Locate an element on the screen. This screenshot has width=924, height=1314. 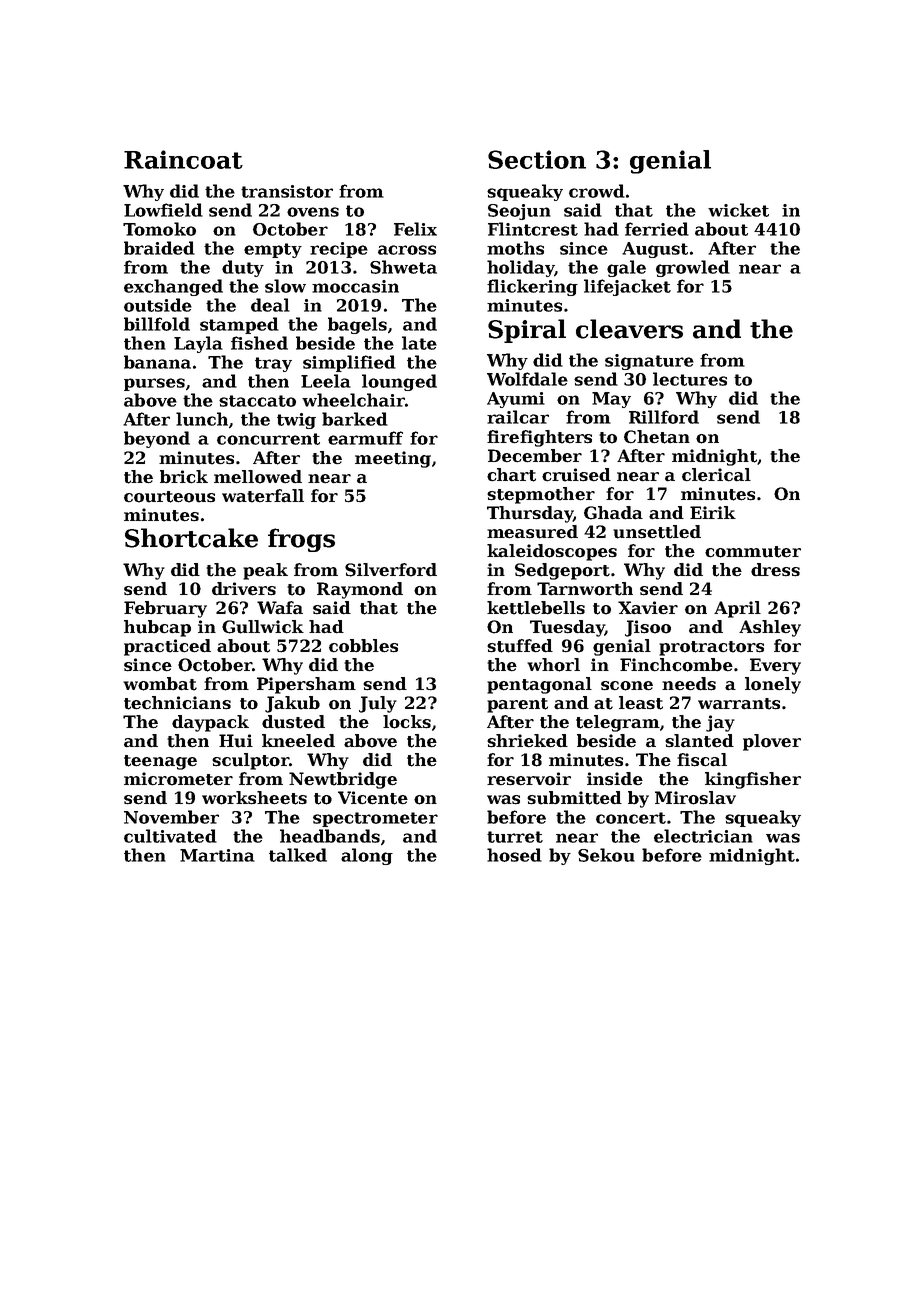
Xavier is located at coordinates (648, 608).
